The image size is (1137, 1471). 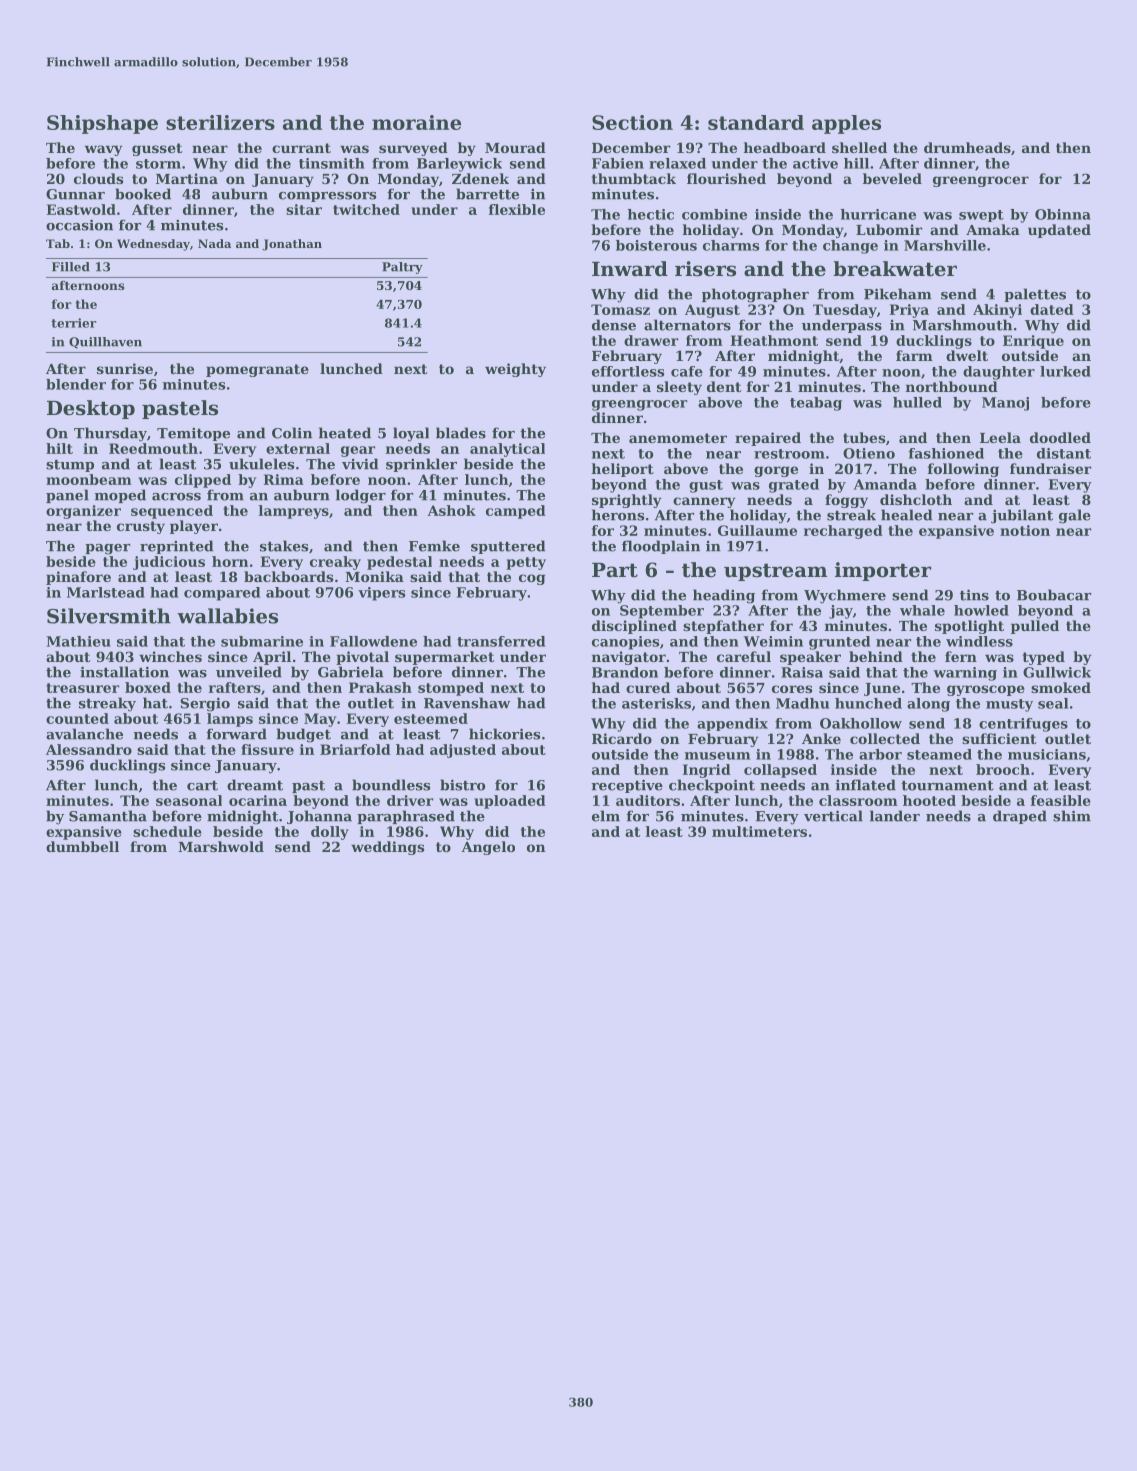 I want to click on sterilizers, so click(x=220, y=122).
